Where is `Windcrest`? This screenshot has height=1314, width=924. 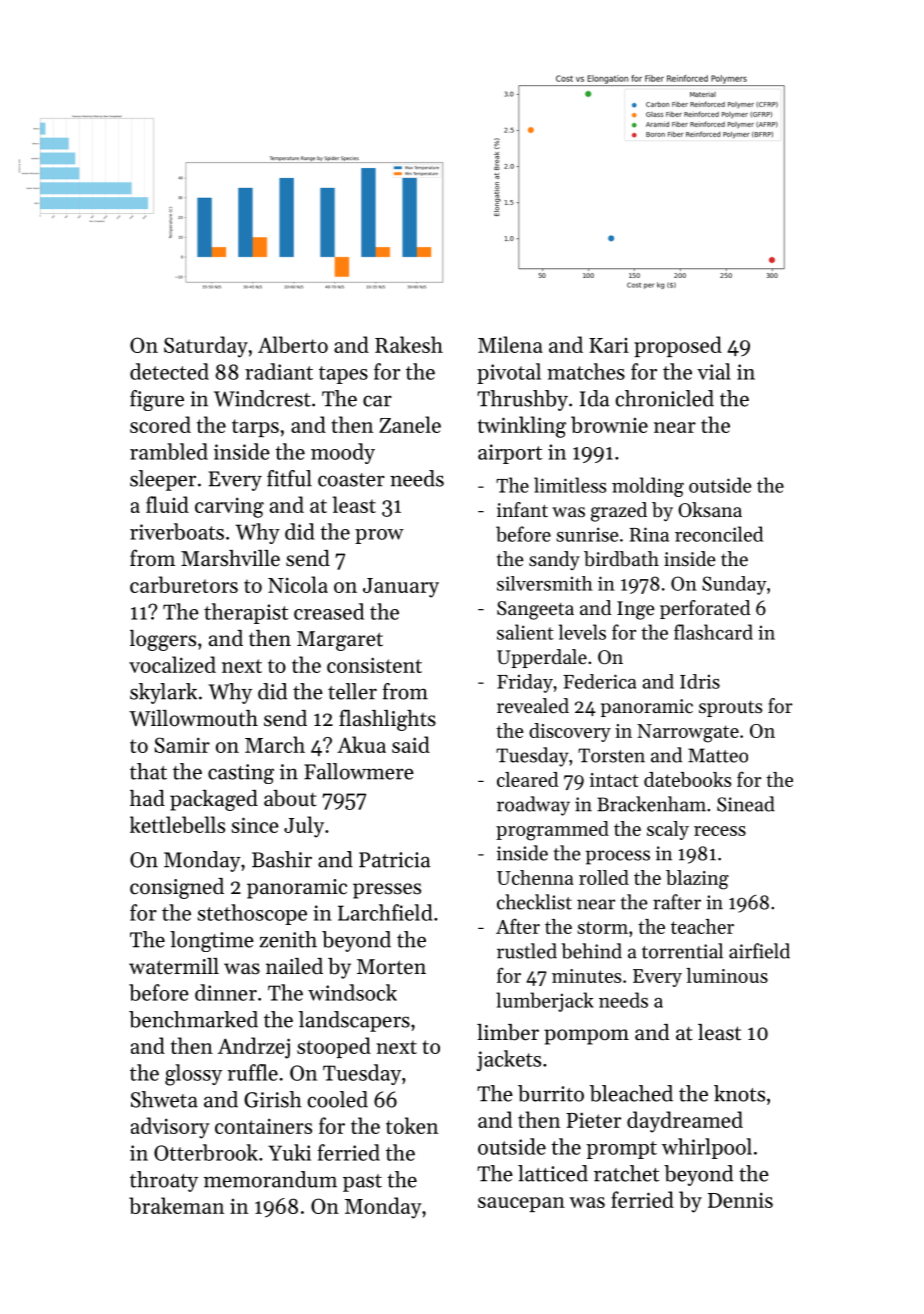
Windcrest is located at coordinates (262, 398).
